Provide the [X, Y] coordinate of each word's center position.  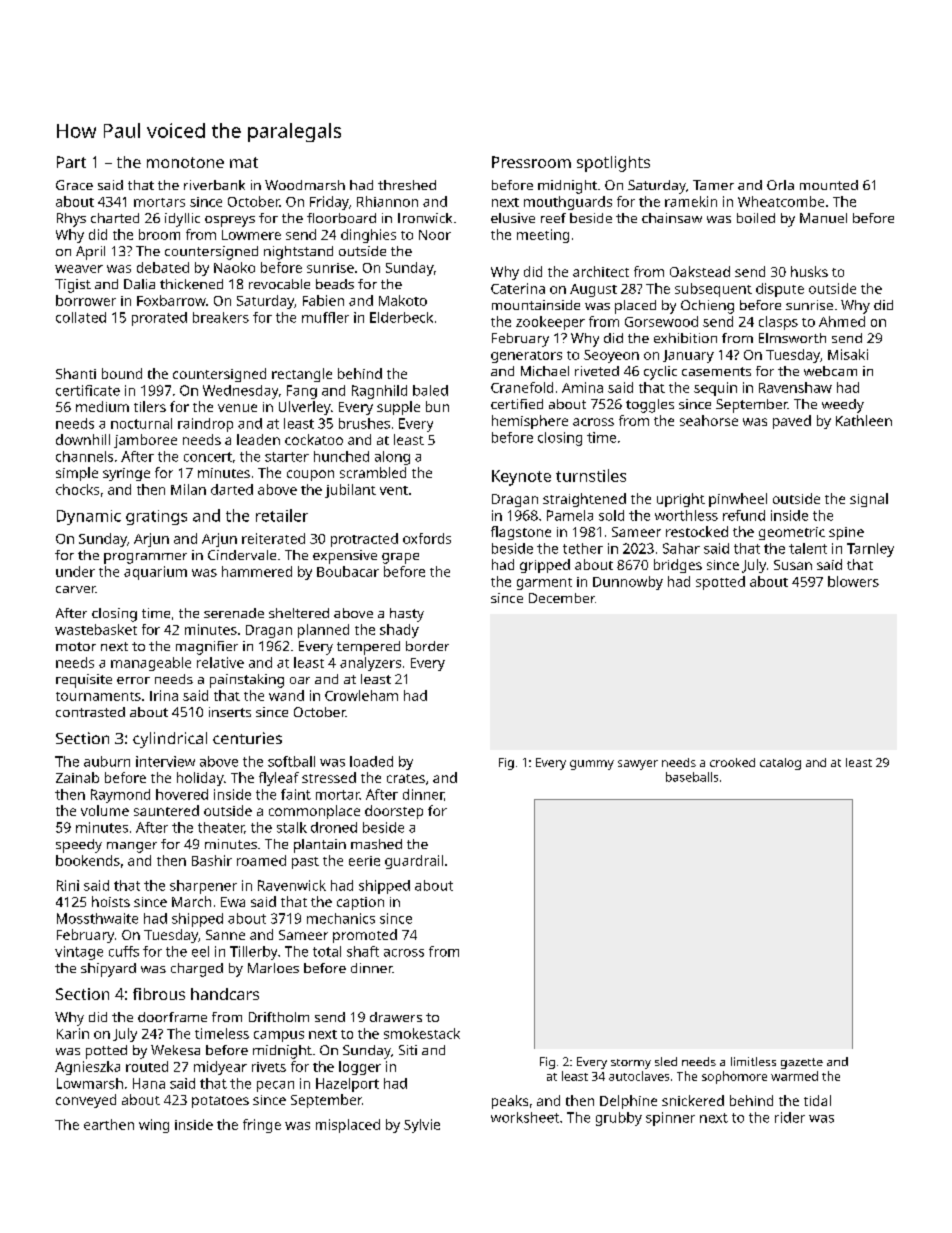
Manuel [823, 218]
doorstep [394, 812]
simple [77, 474]
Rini [68, 885]
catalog [780, 764]
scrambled [373, 472]
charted [115, 218]
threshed [407, 185]
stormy [631, 1064]
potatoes [220, 1102]
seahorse [709, 420]
